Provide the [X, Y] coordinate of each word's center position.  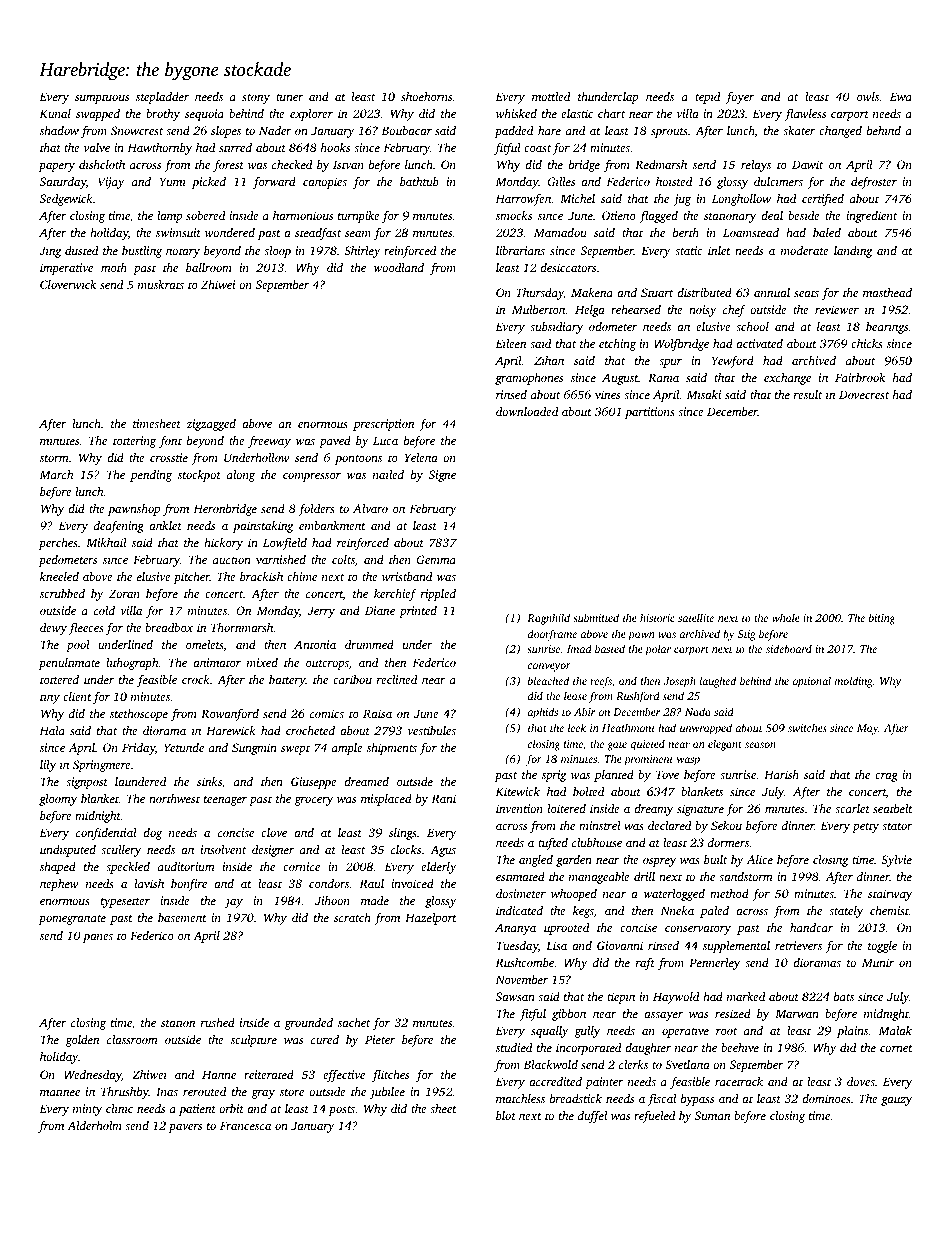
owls [868, 96]
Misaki [704, 394]
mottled [551, 96]
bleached [548, 680]
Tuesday [517, 947]
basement [182, 917]
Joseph [680, 682]
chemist [889, 910]
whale [786, 617]
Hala [52, 730]
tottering [134, 442]
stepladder [162, 98]
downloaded [527, 411]
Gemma [436, 559]
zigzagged [211, 425]
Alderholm [94, 1125]
